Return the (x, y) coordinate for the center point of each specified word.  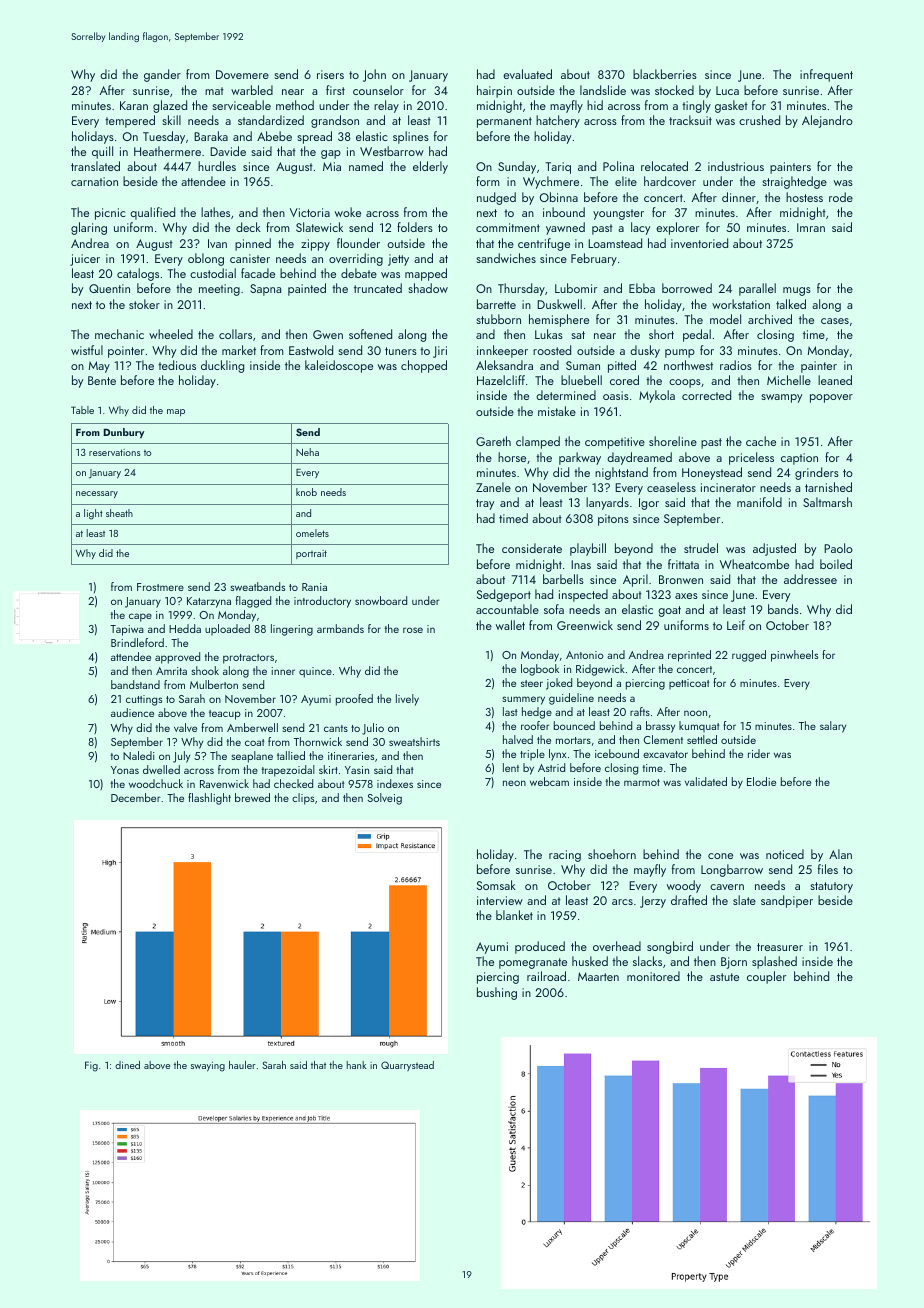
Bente (102, 380)
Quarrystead (407, 1066)
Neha (307, 452)
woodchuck (156, 783)
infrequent (826, 75)
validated (706, 781)
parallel (757, 289)
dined (127, 1065)
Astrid (551, 767)
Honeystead (712, 473)
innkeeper (502, 351)
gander (162, 75)
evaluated (527, 74)
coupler (766, 977)
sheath (119, 513)
